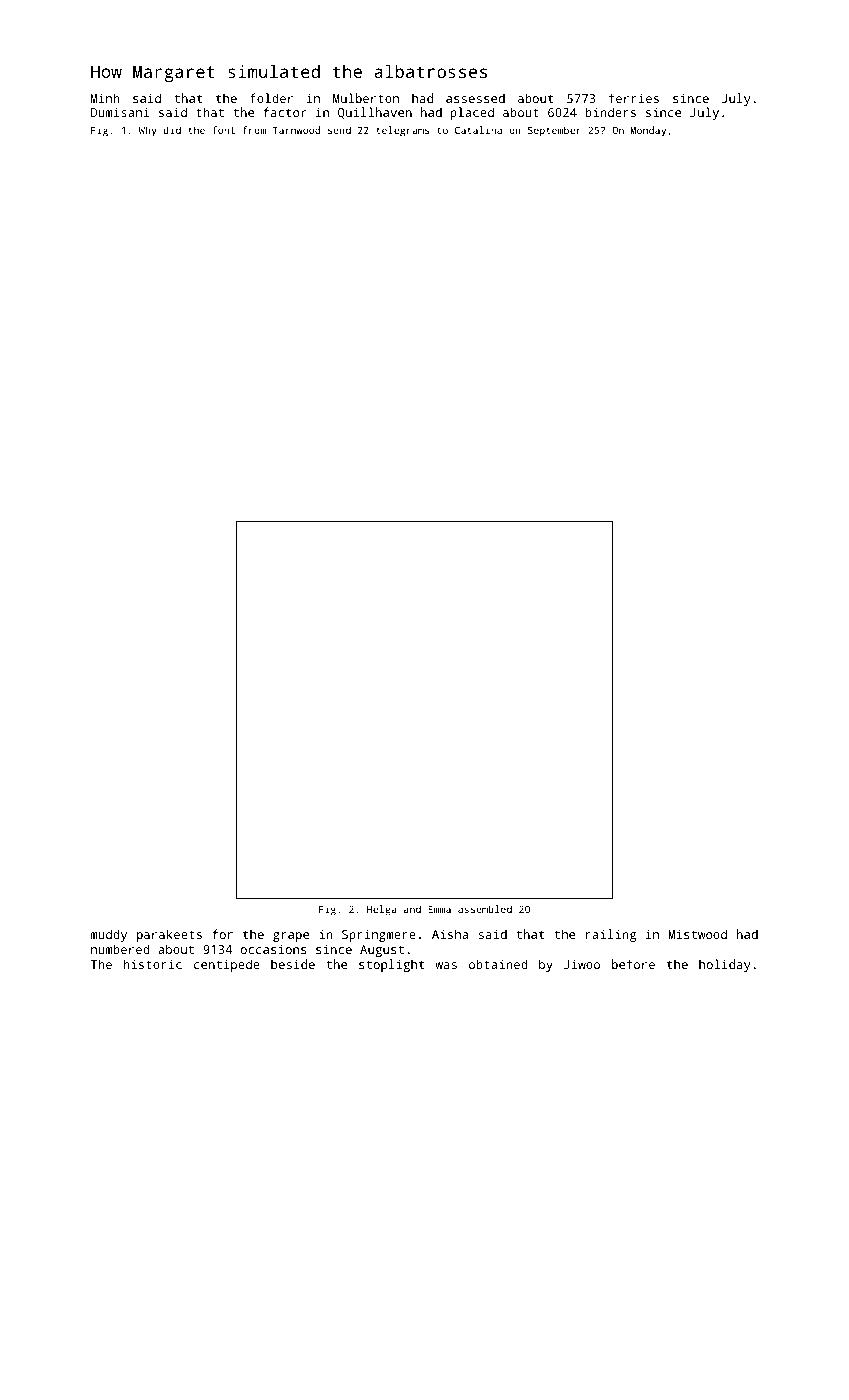 The image size is (849, 1400). Describe the element at coordinates (169, 935) in the screenshot. I see `parakeets` at that location.
